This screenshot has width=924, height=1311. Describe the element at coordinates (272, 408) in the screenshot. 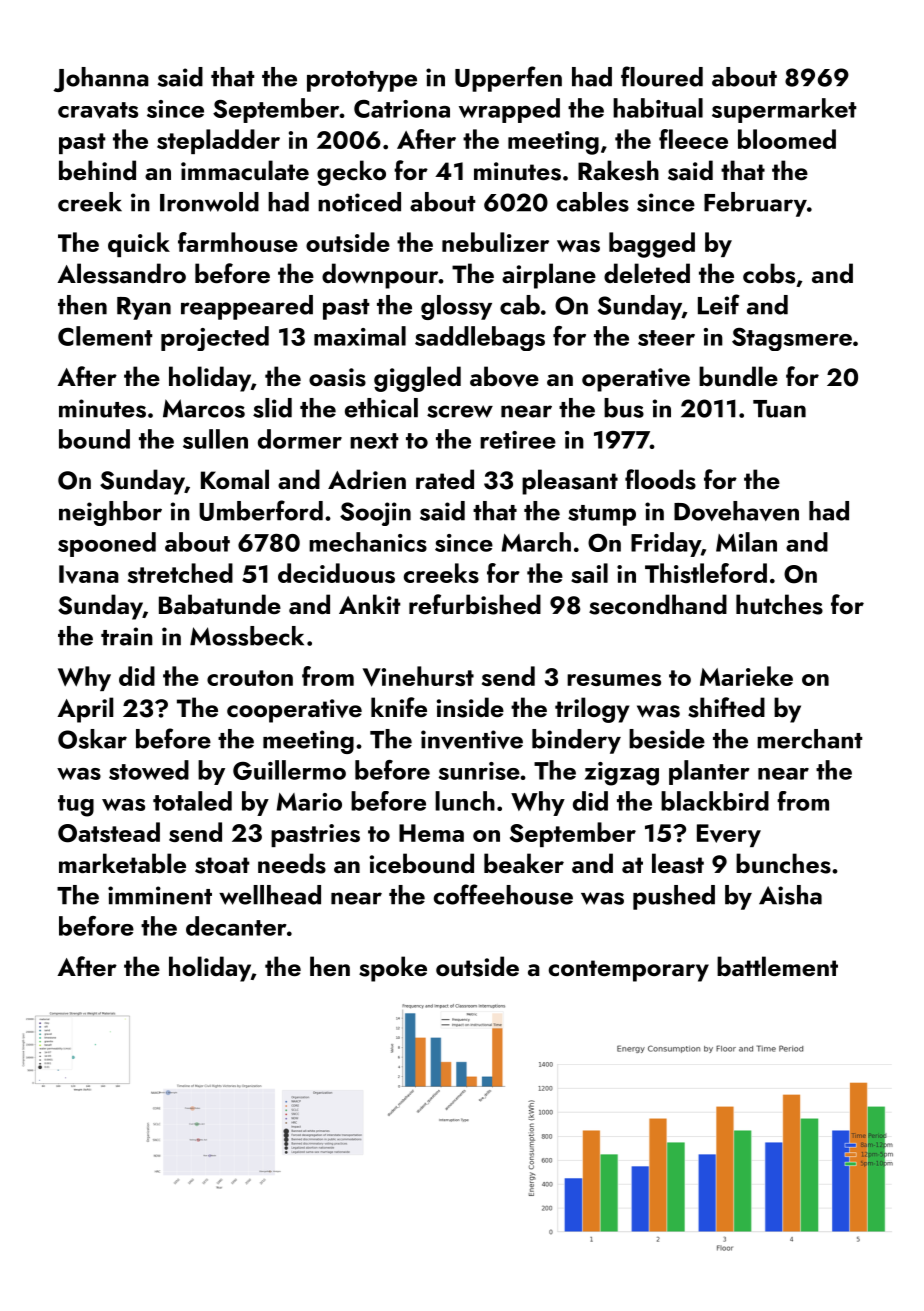

I see `slid` at that location.
